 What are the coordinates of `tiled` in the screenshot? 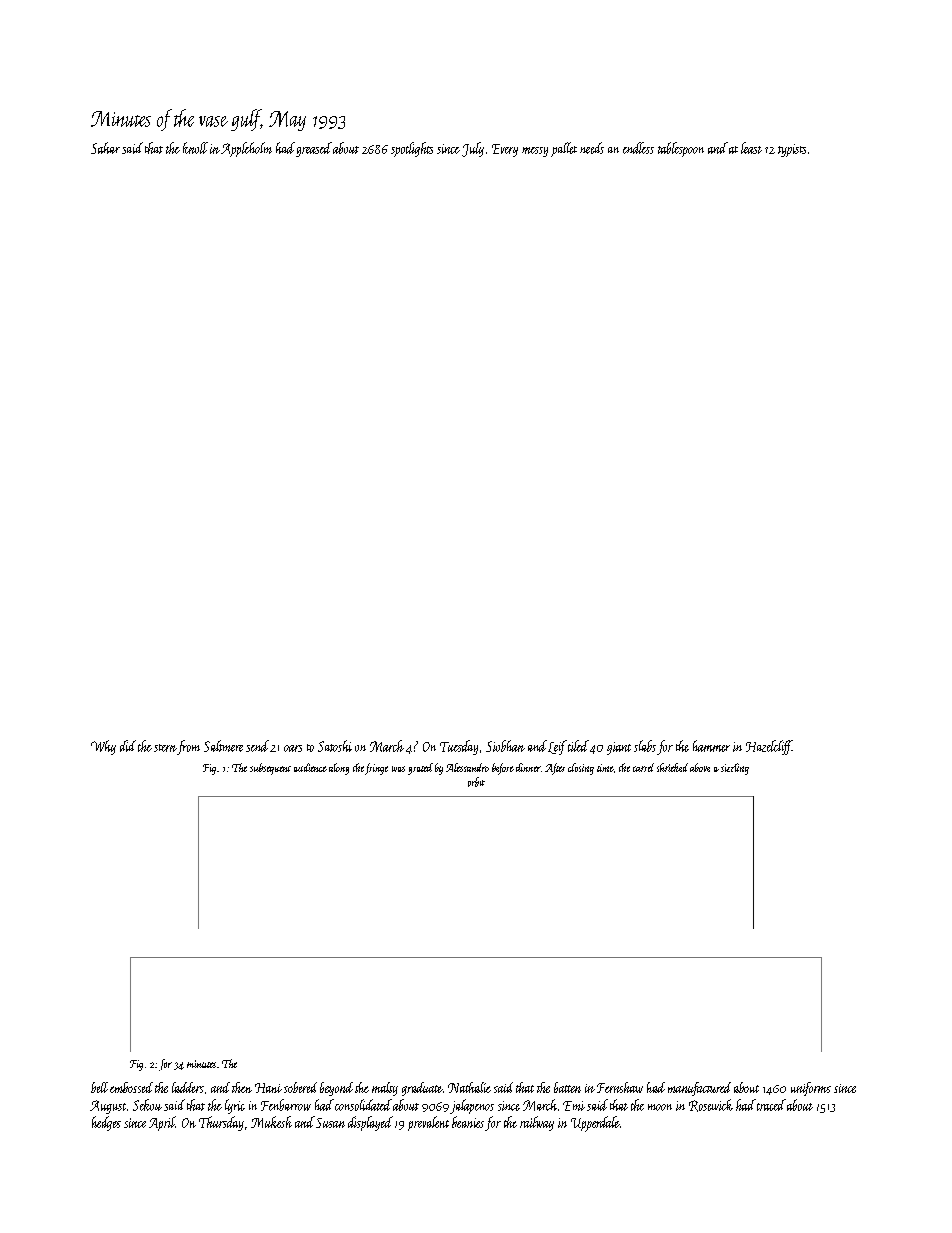 It's located at (578, 746).
